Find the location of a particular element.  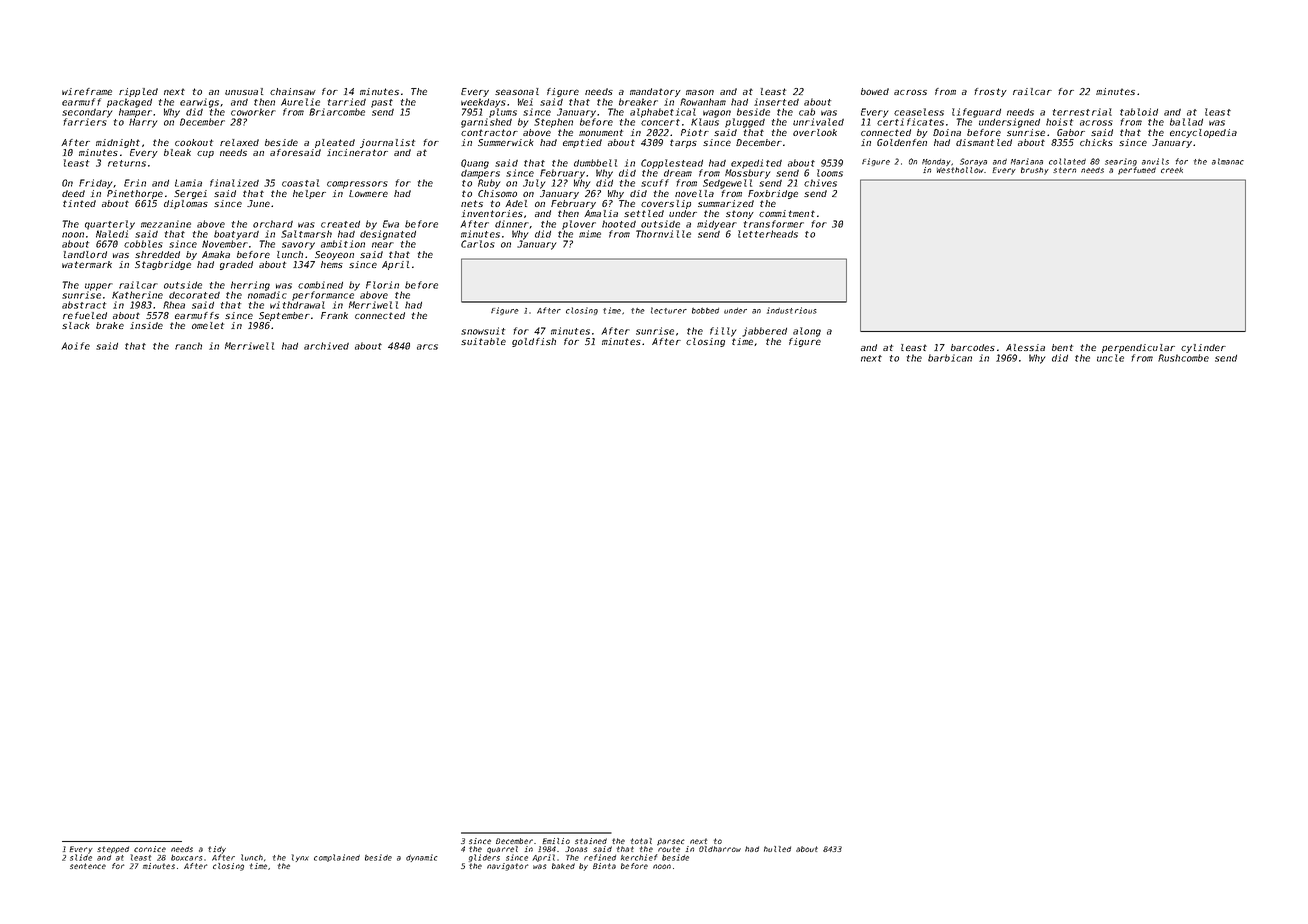

hulled is located at coordinates (777, 849).
